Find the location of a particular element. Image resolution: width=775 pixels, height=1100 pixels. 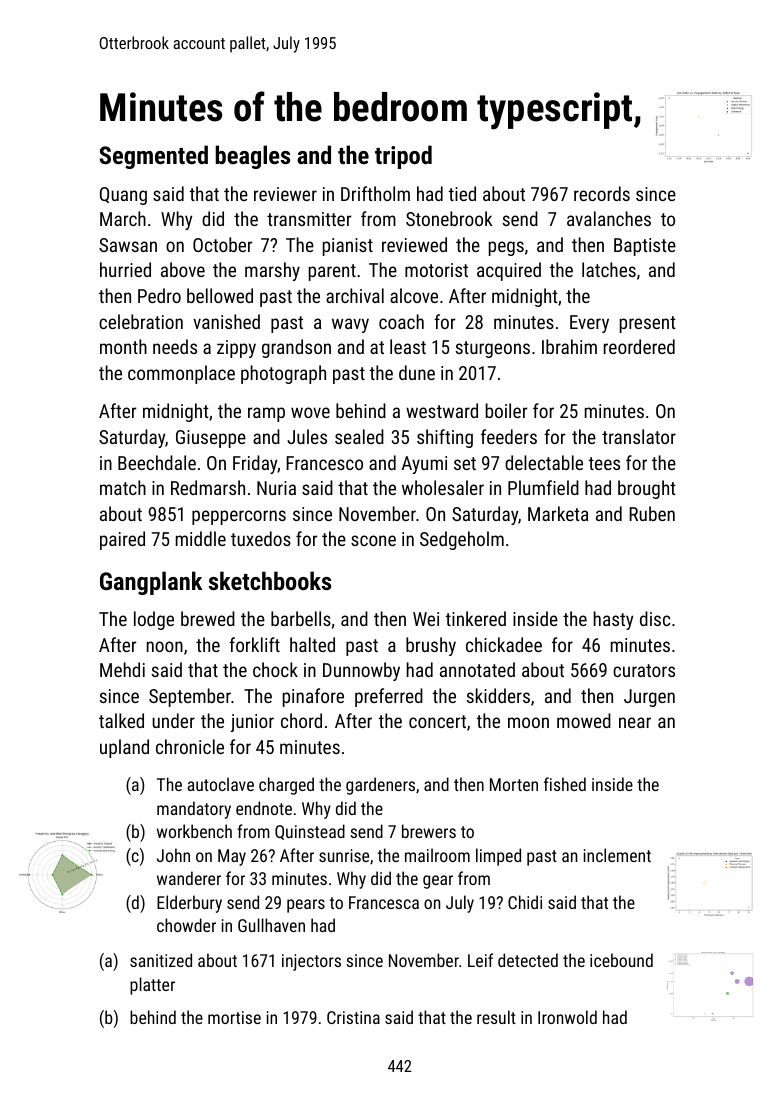

mowed is located at coordinates (584, 720).
